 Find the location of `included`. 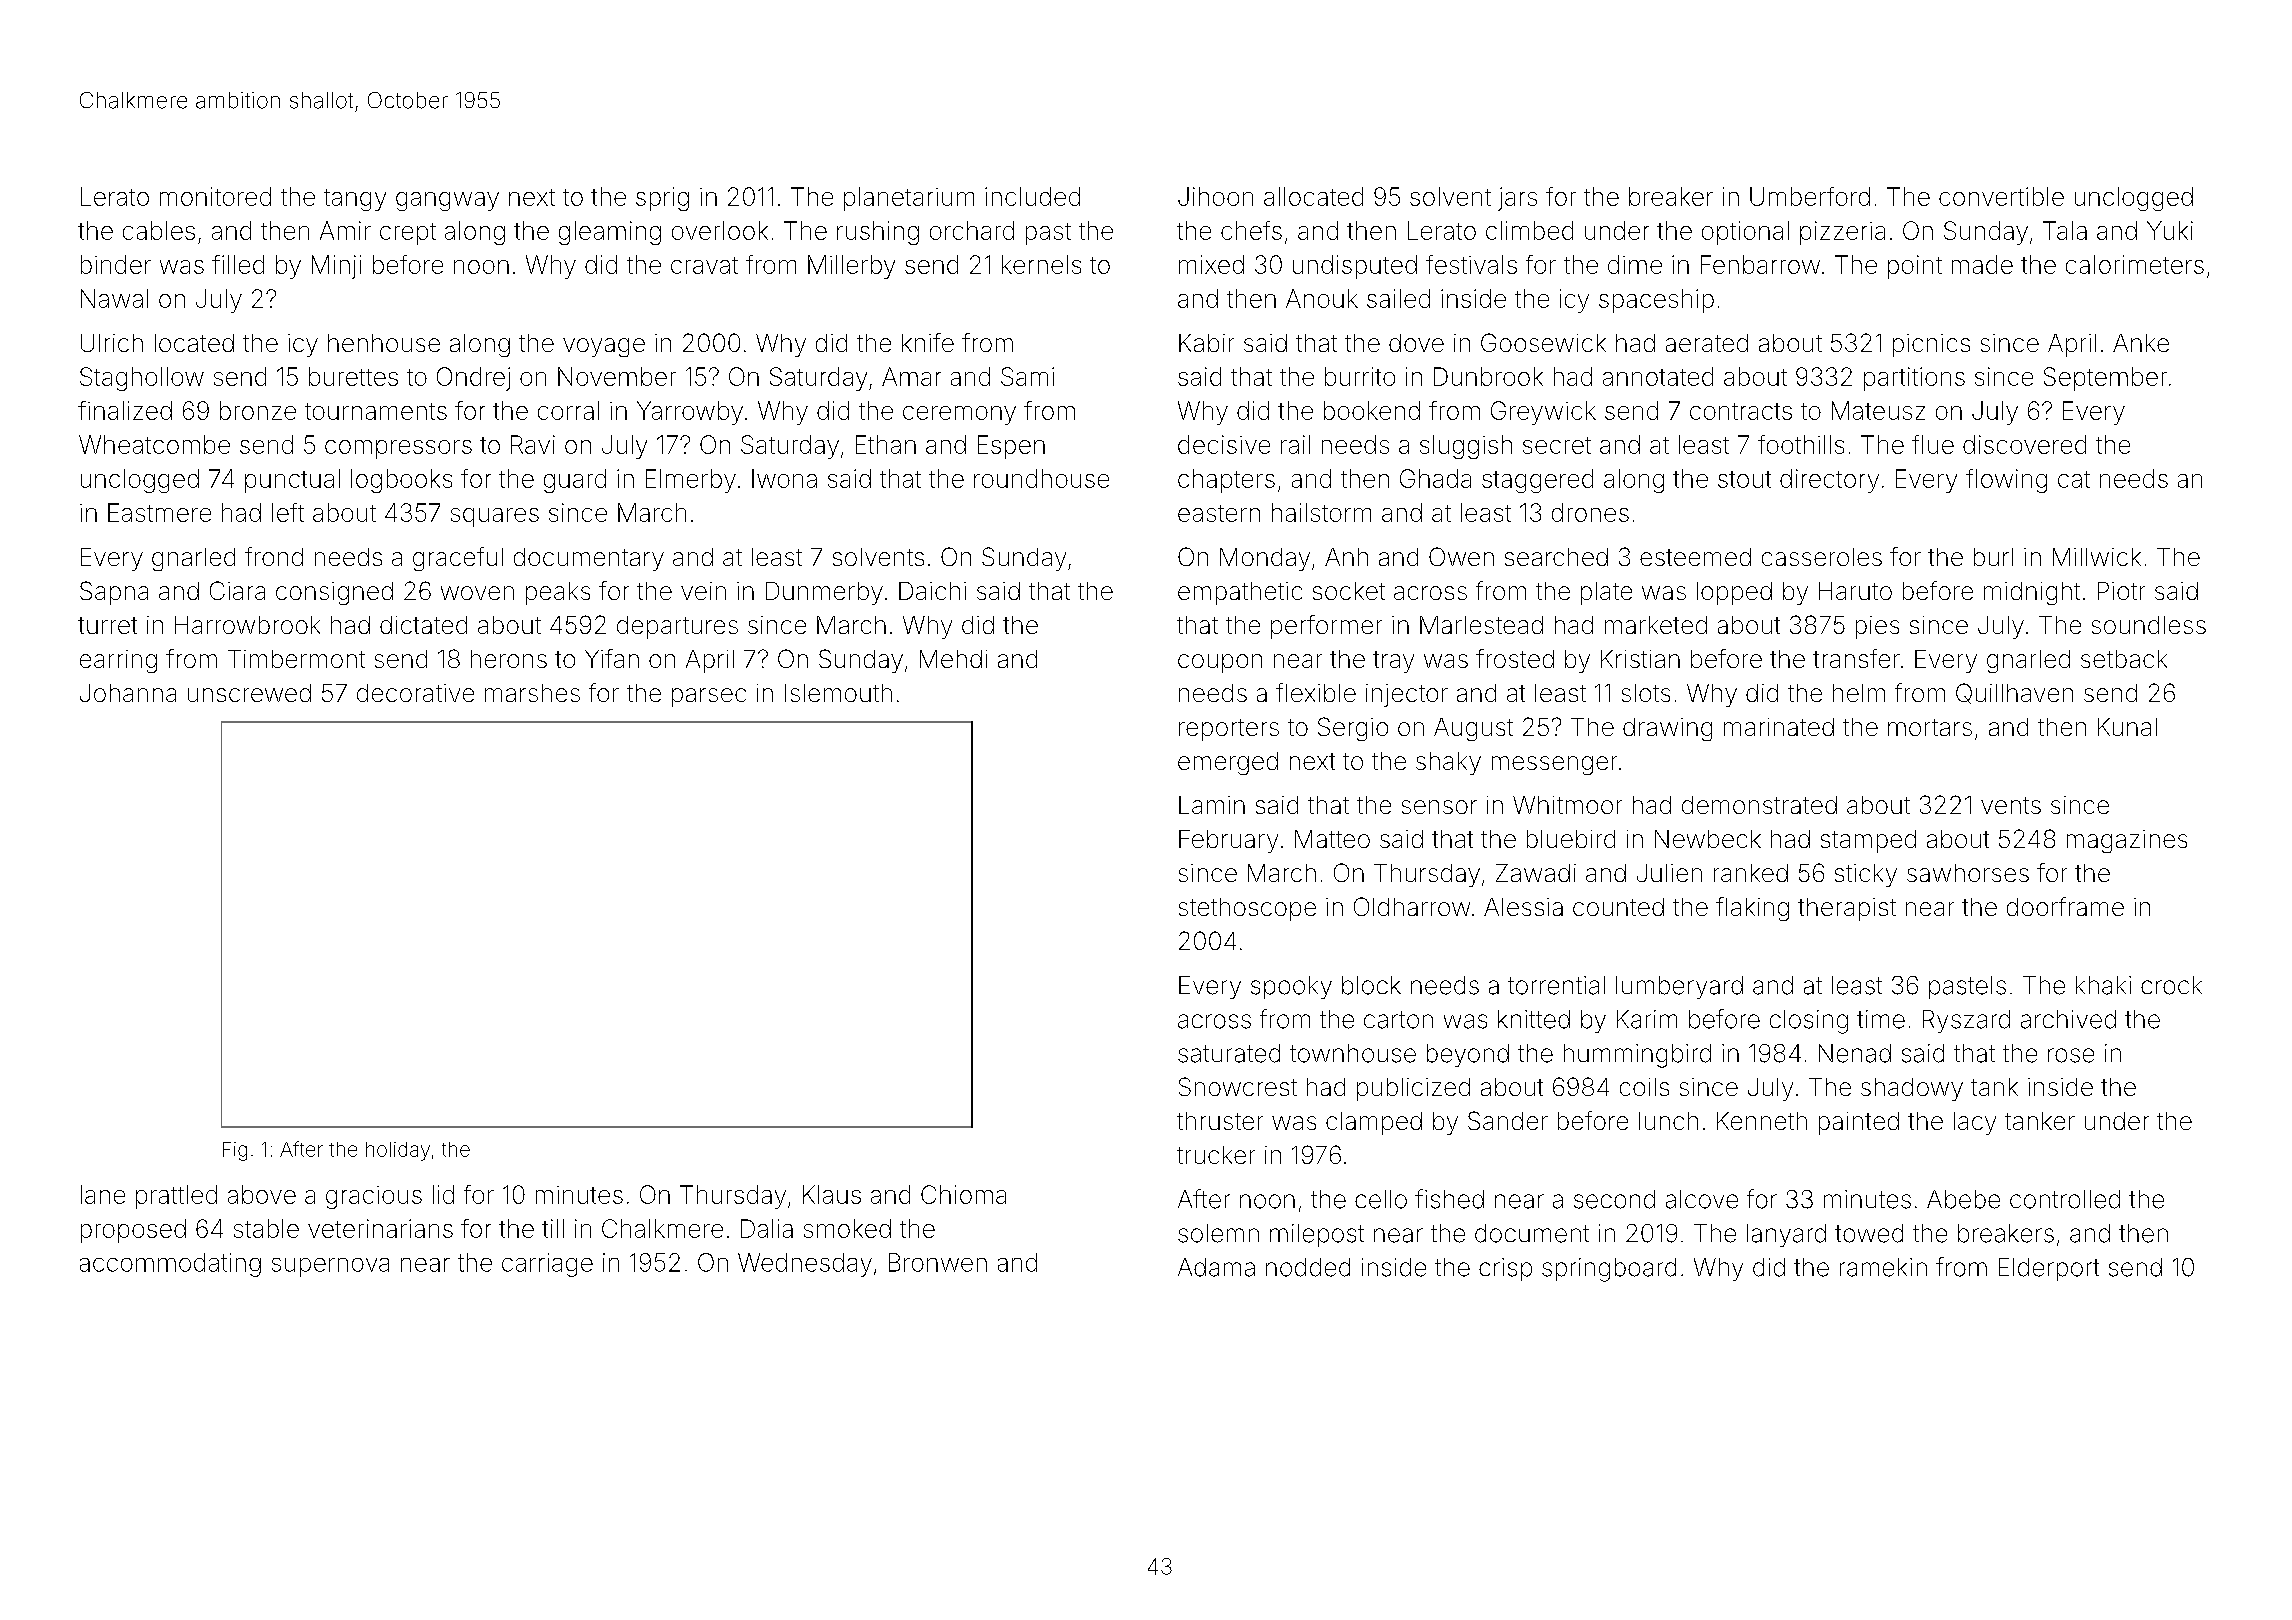

included is located at coordinates (1032, 196).
